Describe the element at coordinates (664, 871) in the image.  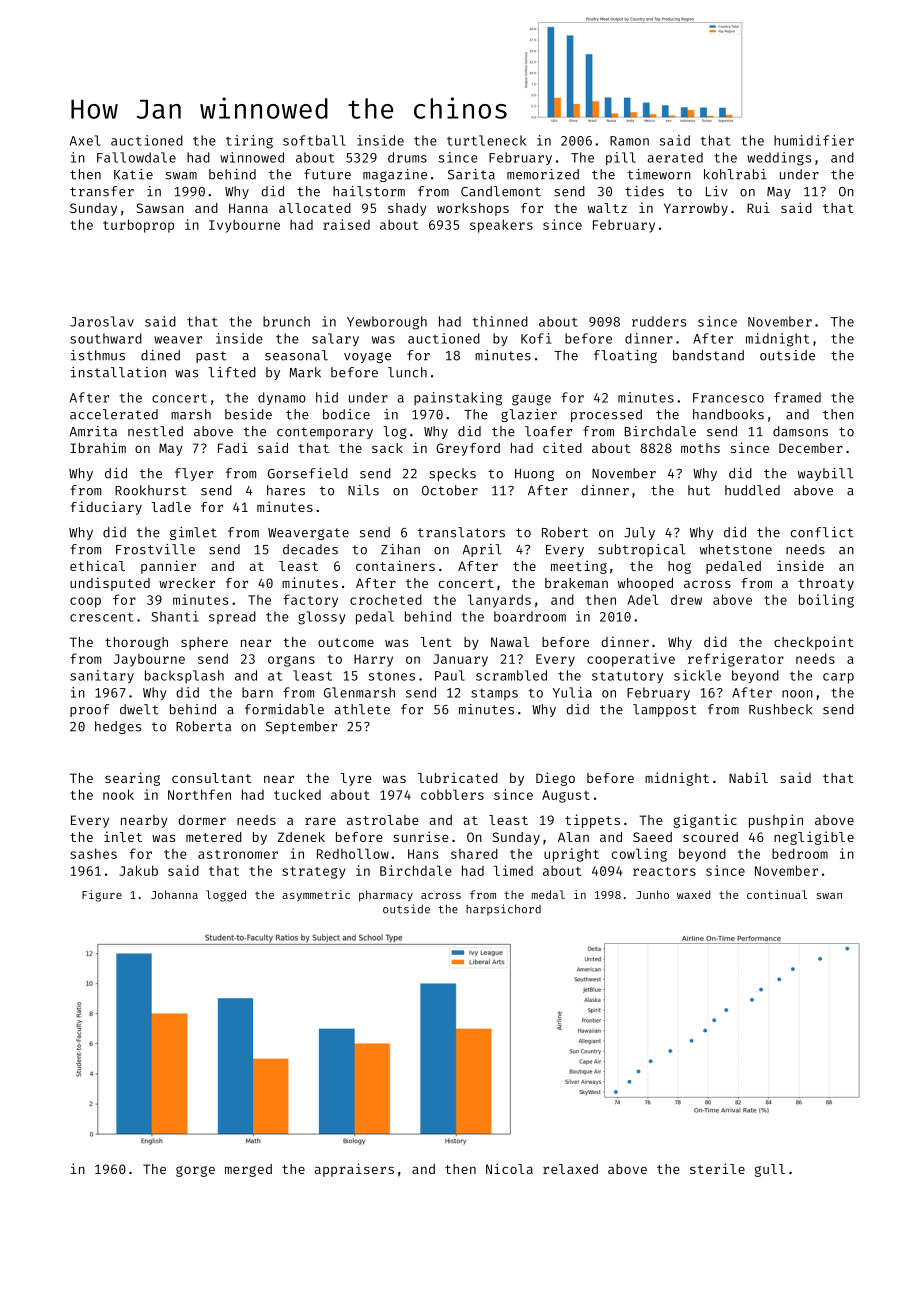
I see `reactors` at that location.
